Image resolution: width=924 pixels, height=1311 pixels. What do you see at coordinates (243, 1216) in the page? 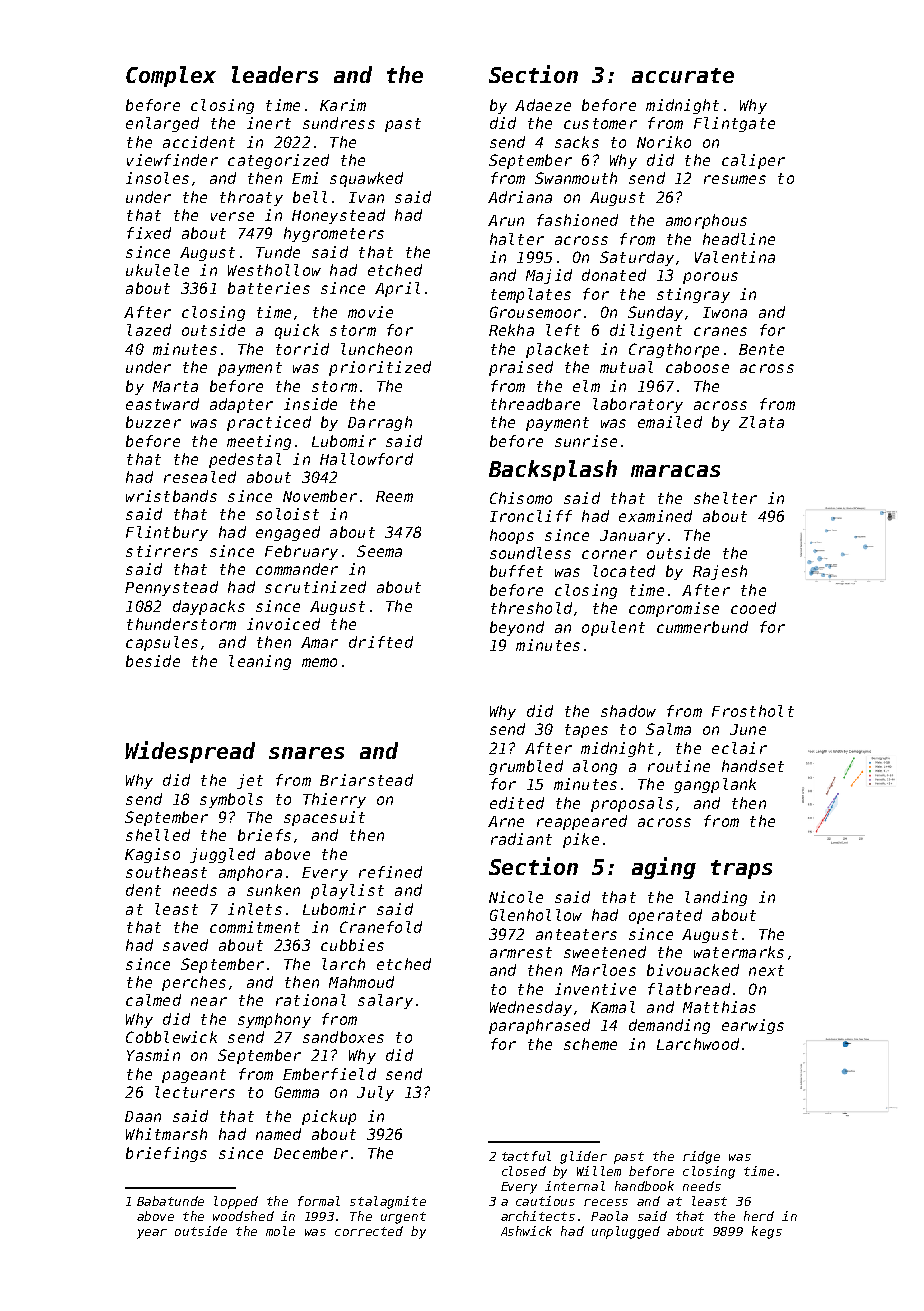
I see `woodshed` at bounding box center [243, 1216].
